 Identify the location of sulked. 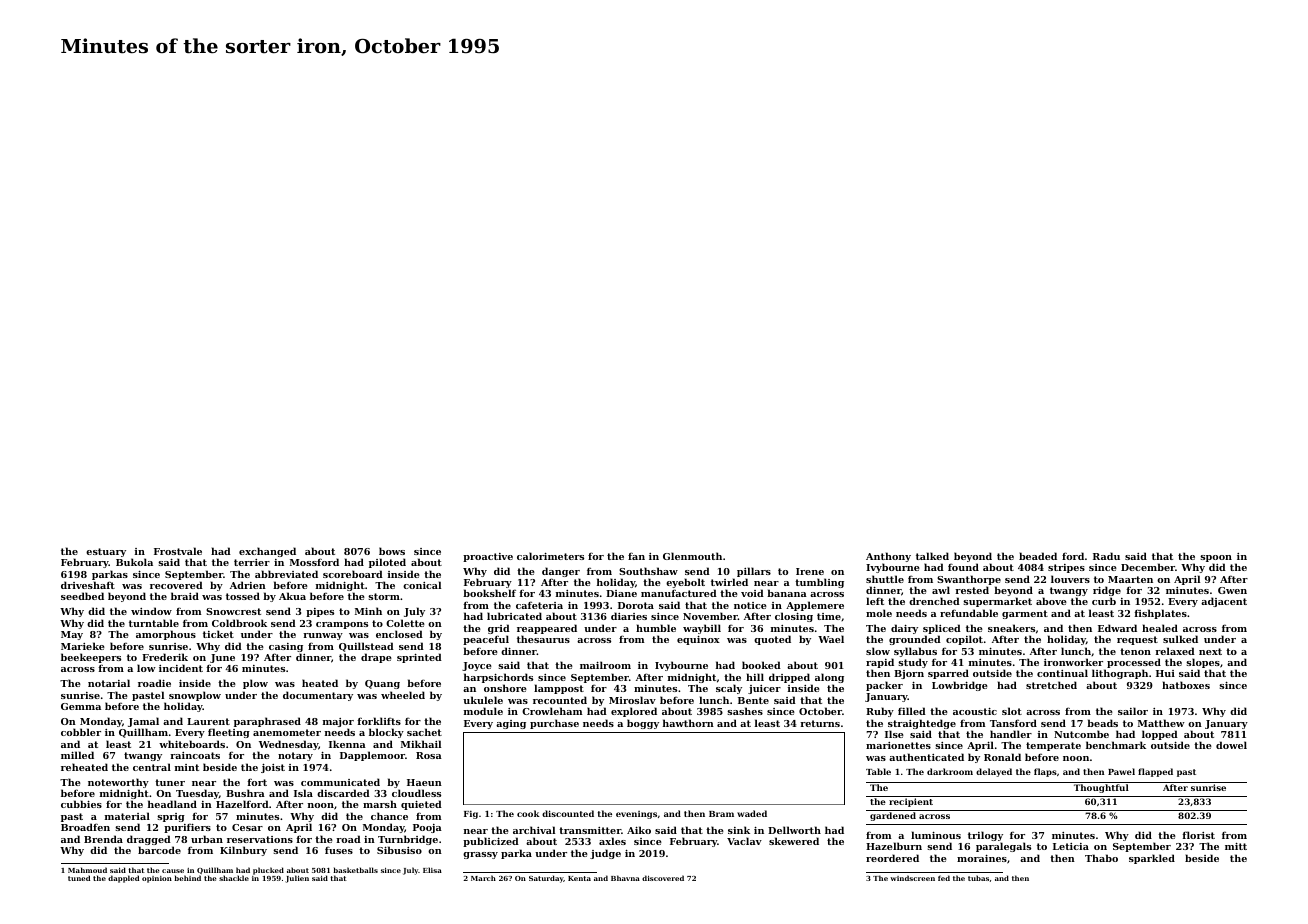
(1180, 639).
